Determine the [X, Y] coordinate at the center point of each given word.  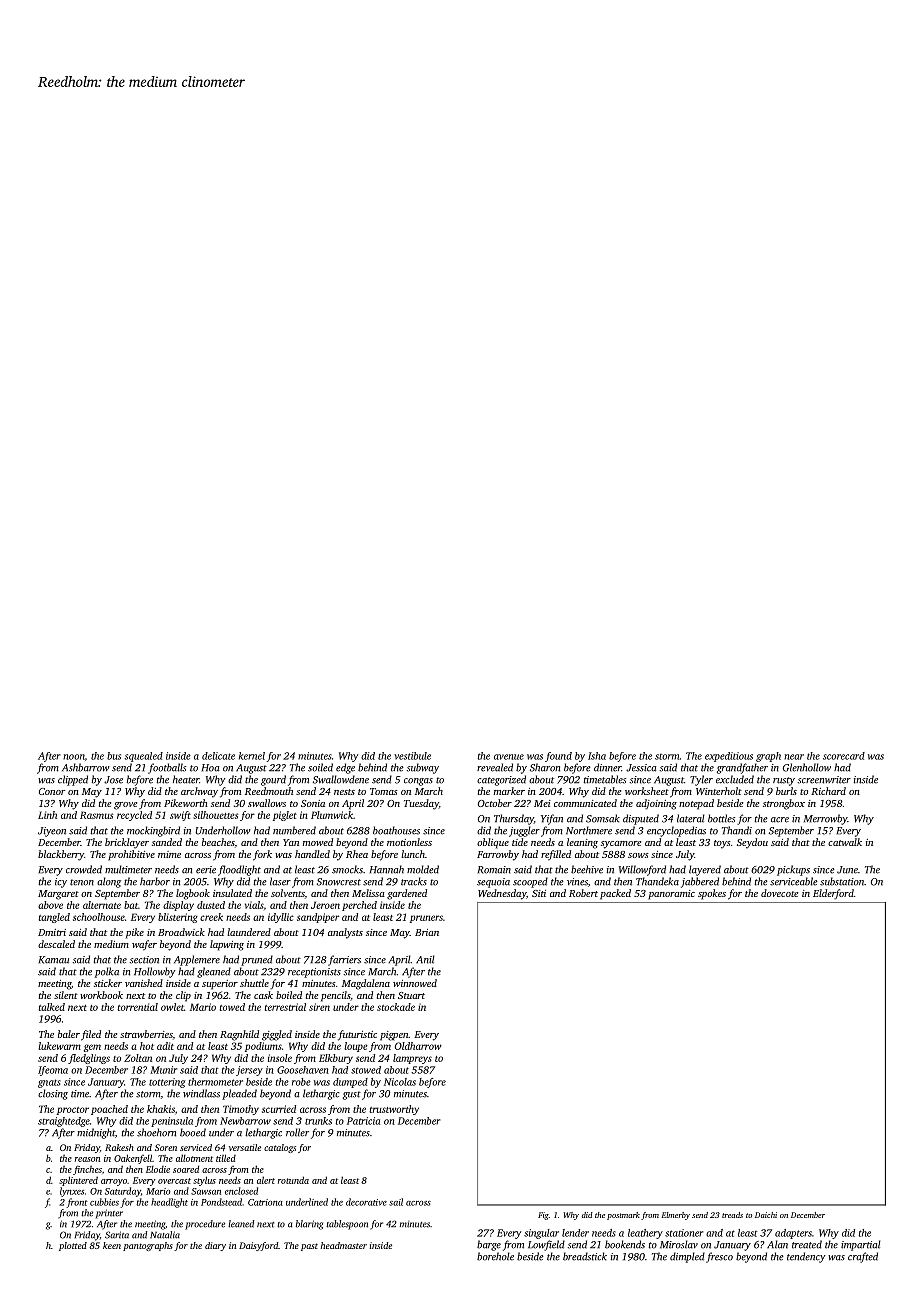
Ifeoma [53, 1071]
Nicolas [400, 1082]
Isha [597, 756]
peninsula [172, 1122]
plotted [73, 1246]
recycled [134, 816]
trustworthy [394, 1110]
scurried [279, 1109]
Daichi [766, 1215]
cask [263, 995]
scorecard [844, 756]
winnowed [415, 983]
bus [114, 756]
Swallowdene [341, 779]
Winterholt [719, 791]
